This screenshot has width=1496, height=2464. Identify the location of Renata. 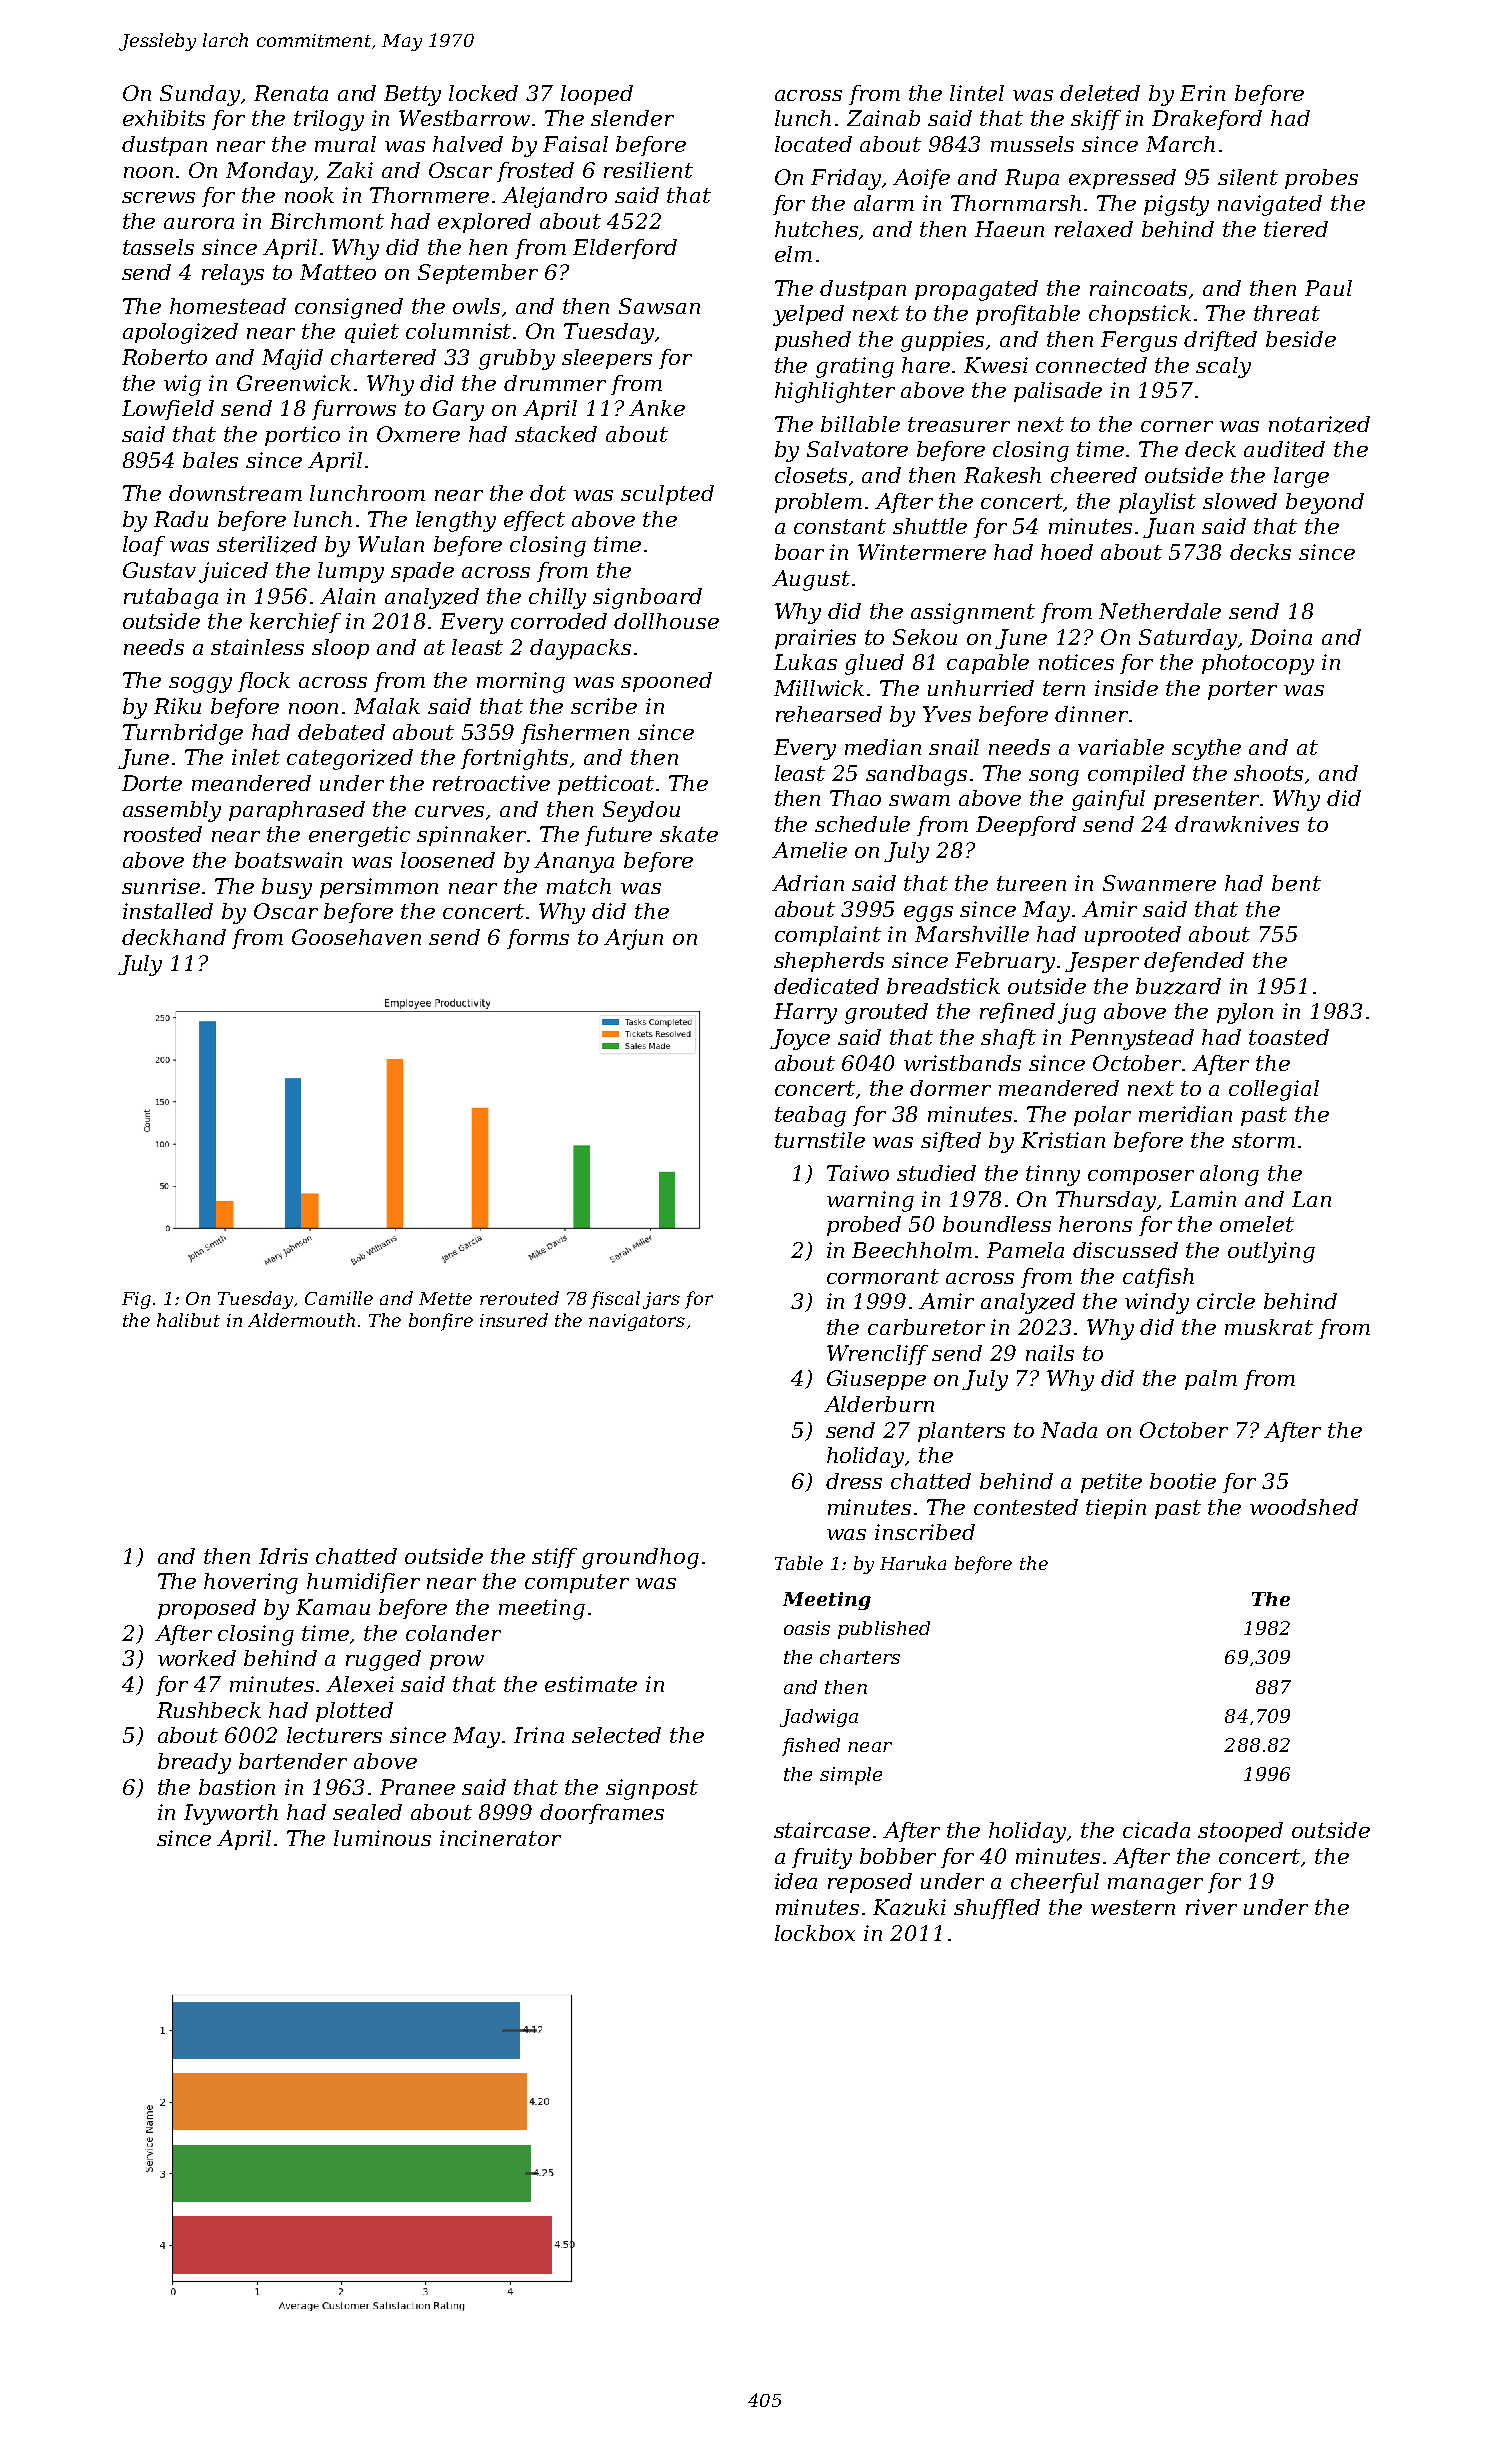
(291, 93).
